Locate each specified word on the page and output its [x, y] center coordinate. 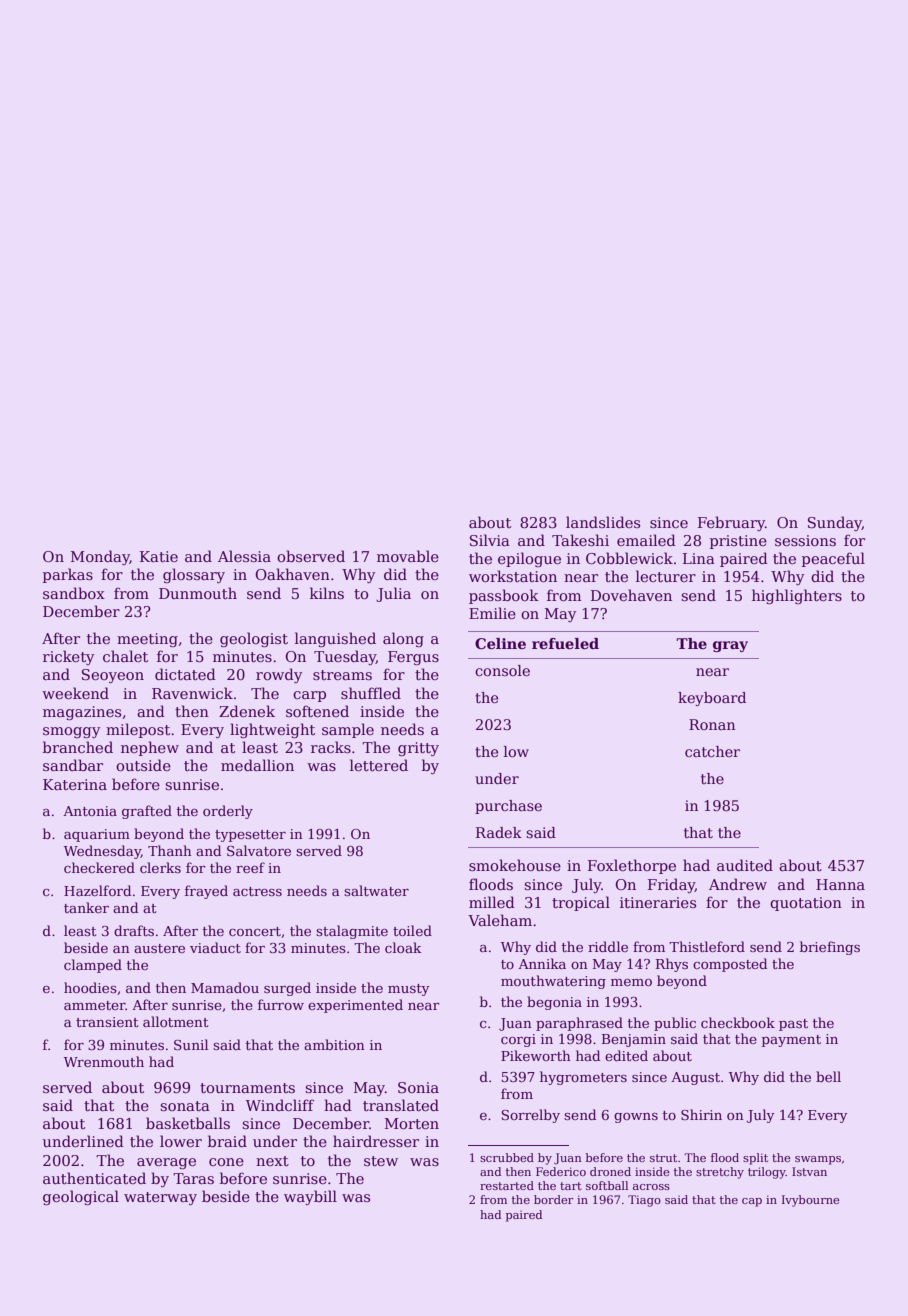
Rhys [672, 965]
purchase [508, 807]
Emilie [492, 613]
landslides [603, 522]
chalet [125, 656]
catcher [712, 751]
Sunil [191, 1044]
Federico [561, 1171]
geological [81, 1197]
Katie [159, 556]
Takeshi [580, 540]
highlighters [797, 596]
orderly [228, 812]
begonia [554, 1003]
